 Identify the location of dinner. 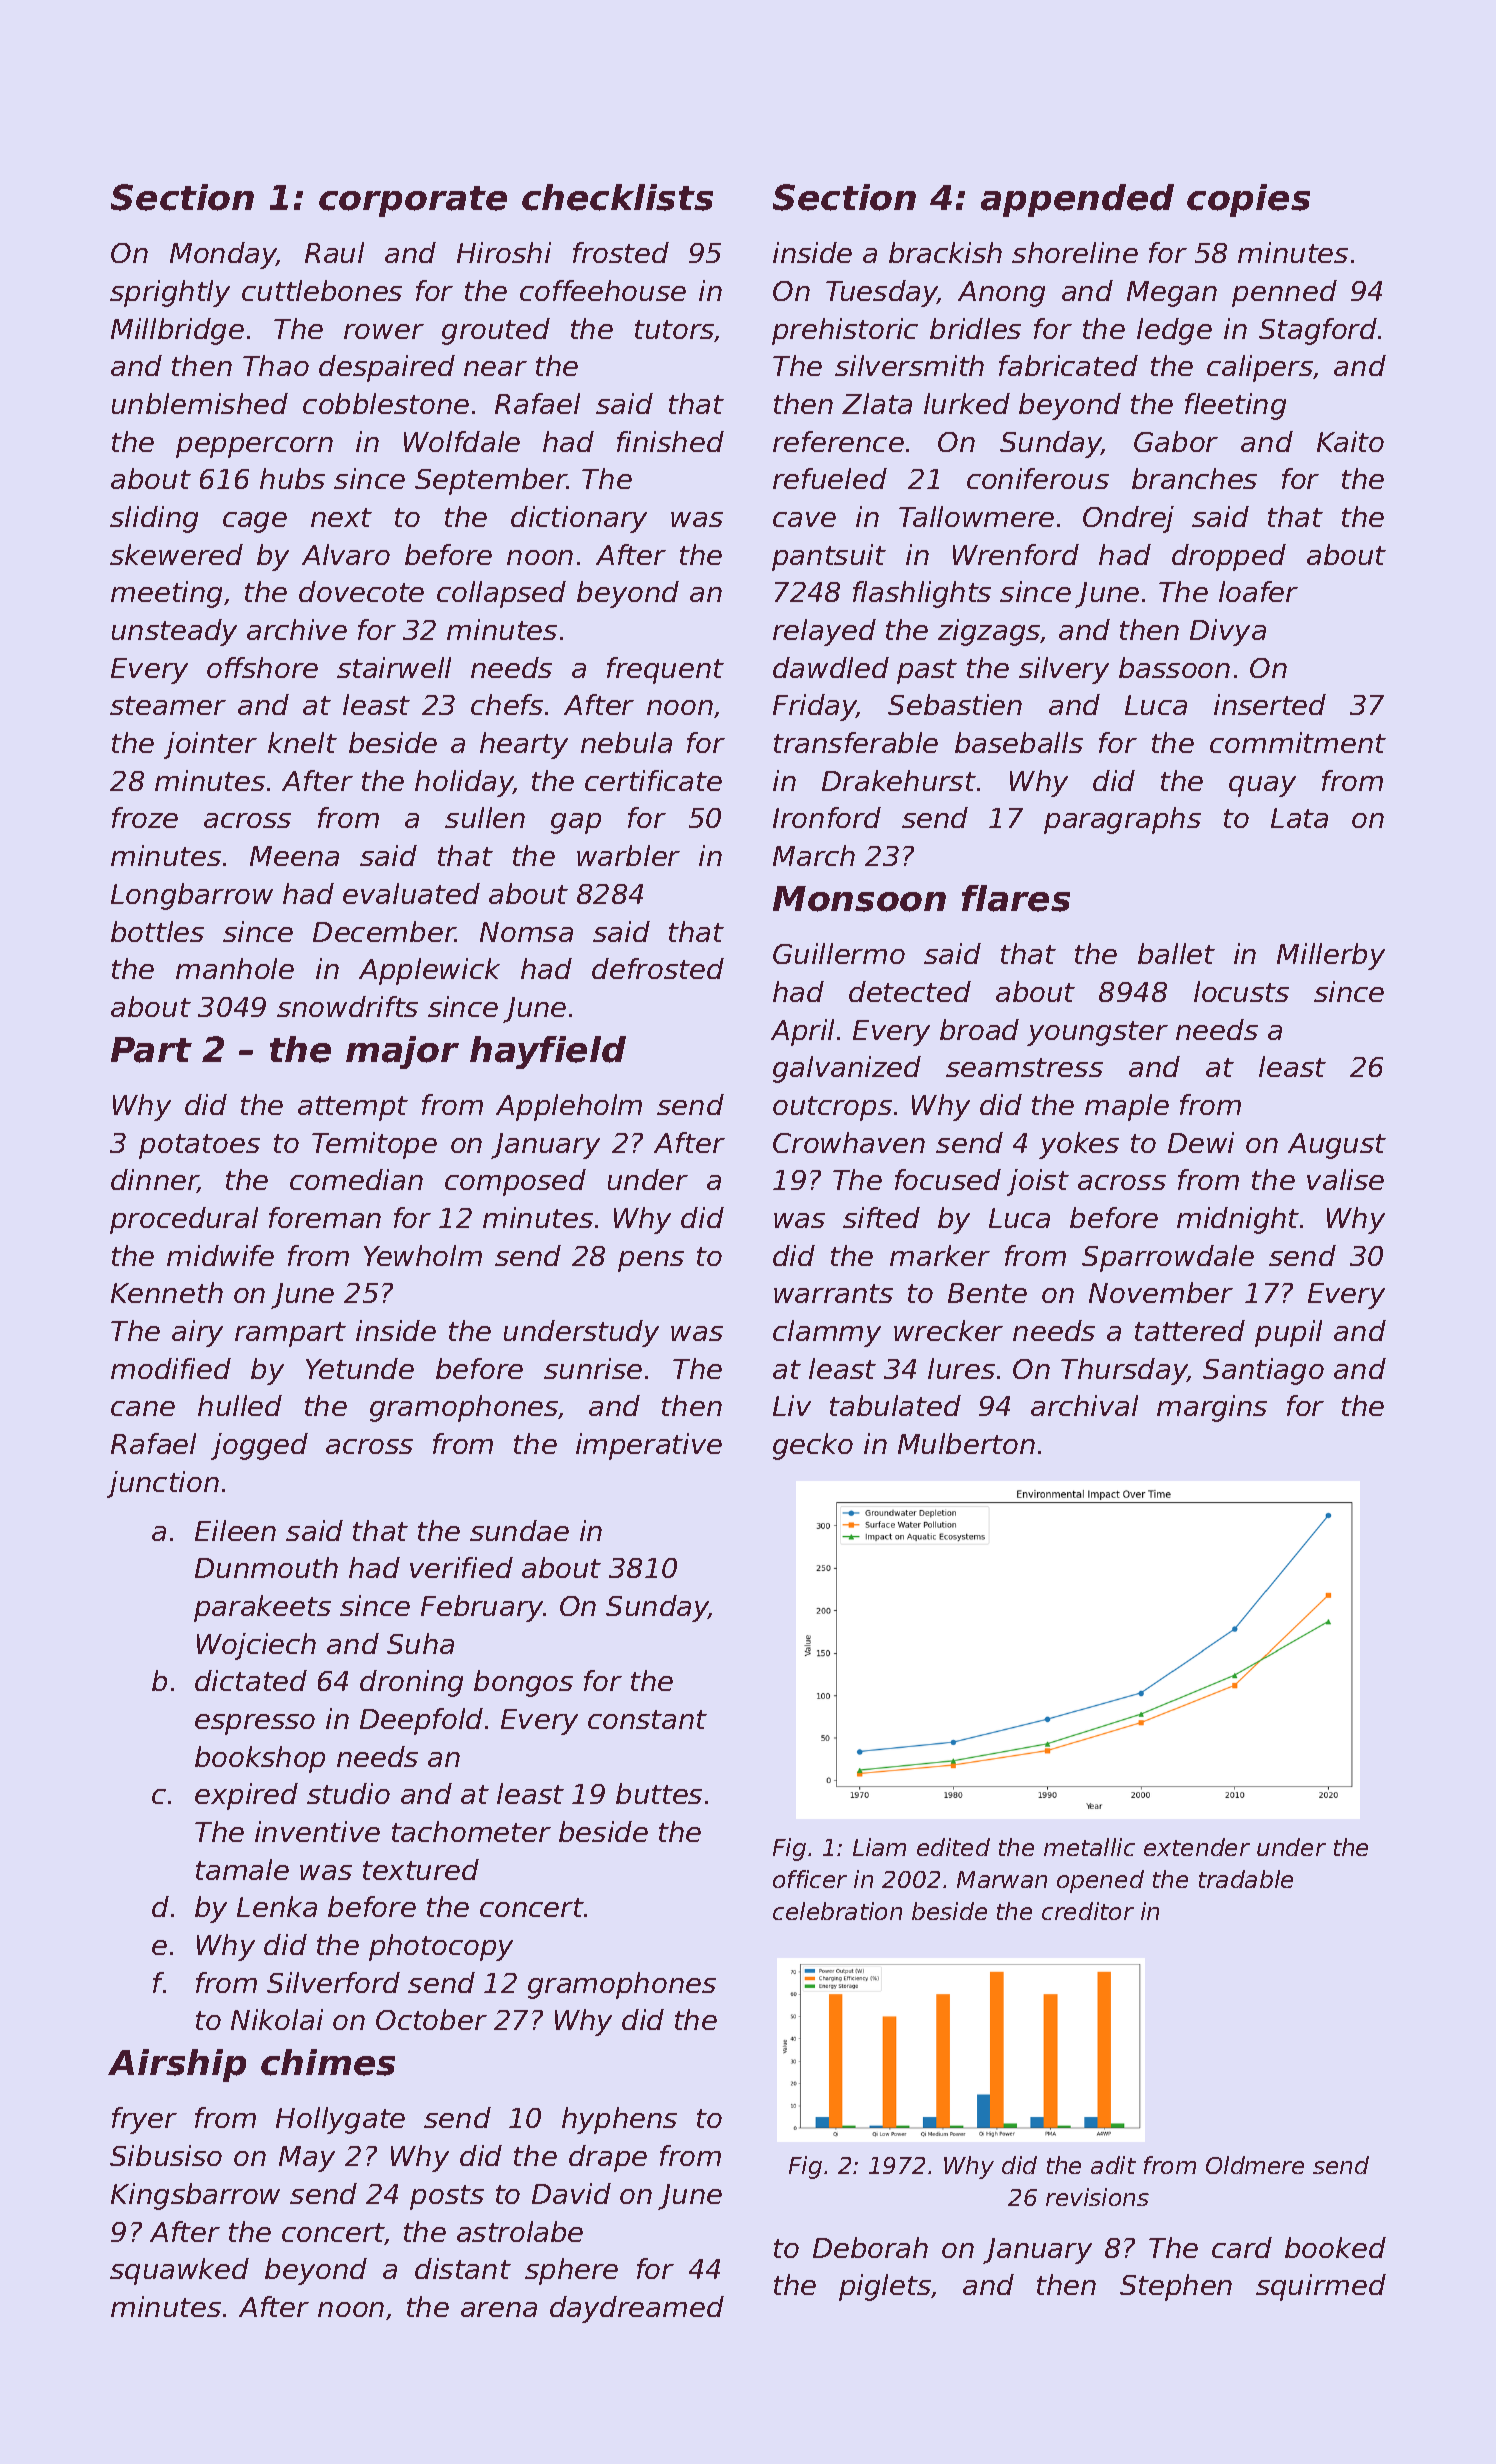
(154, 1181).
